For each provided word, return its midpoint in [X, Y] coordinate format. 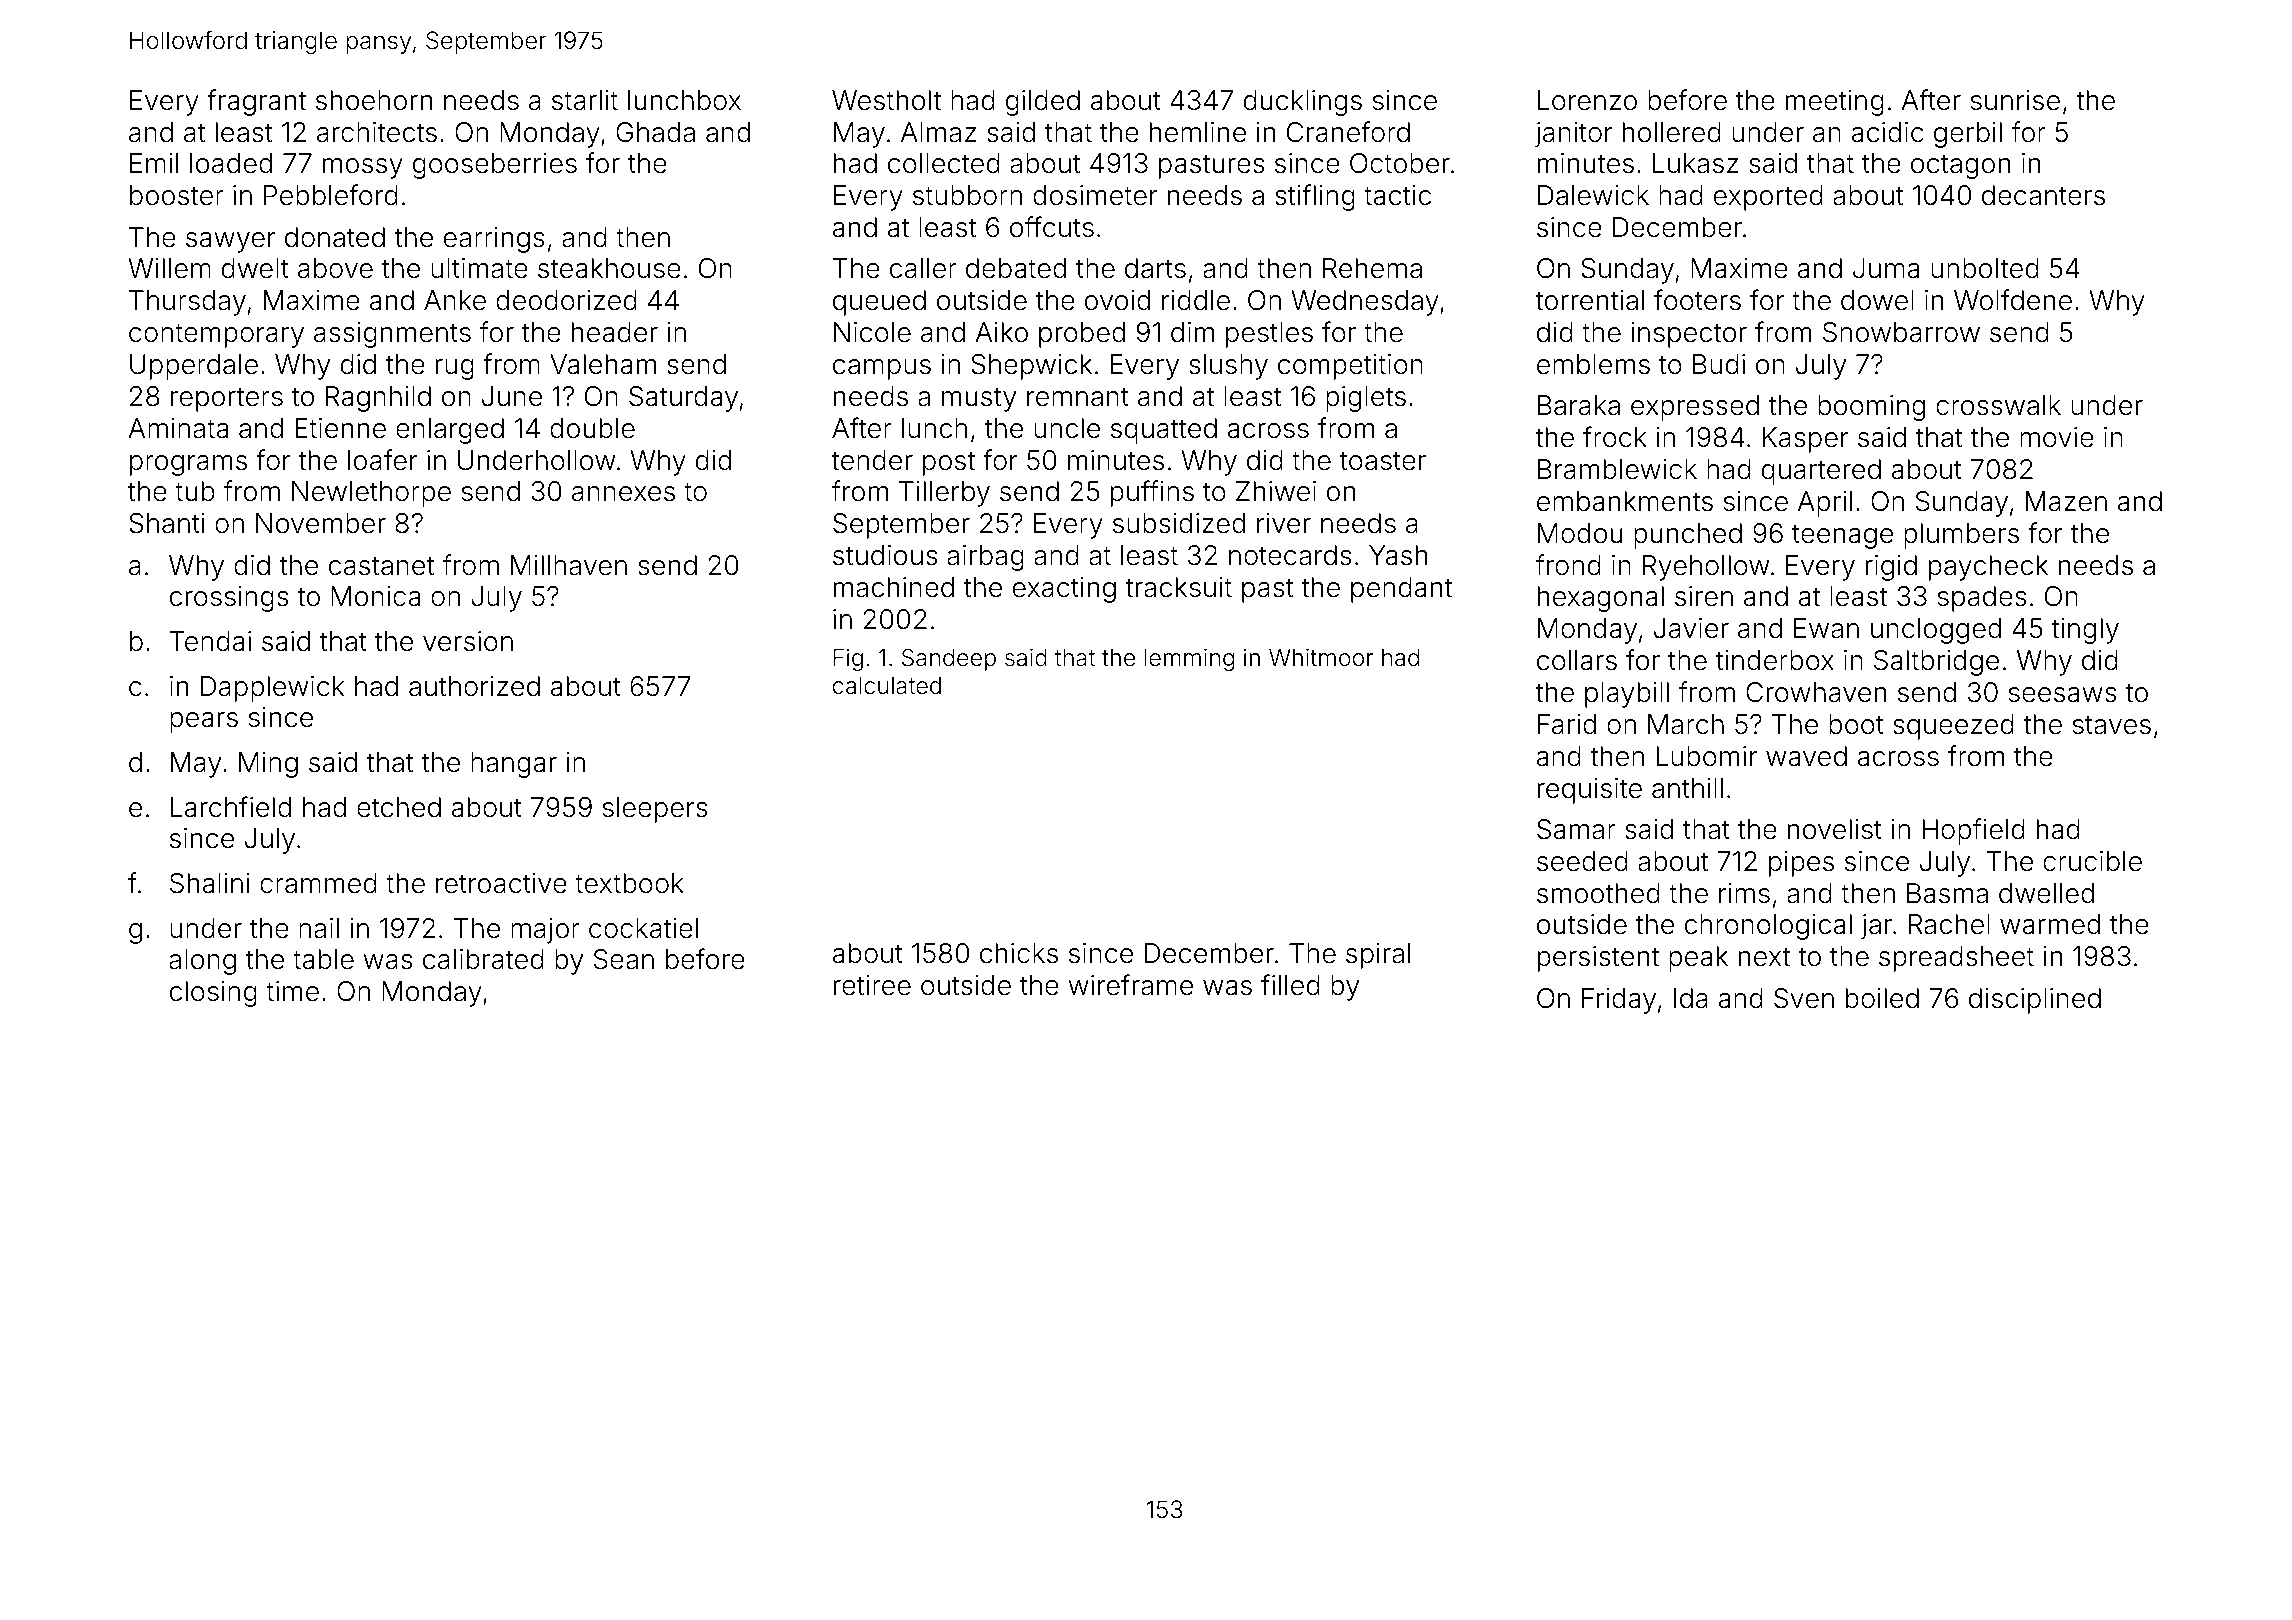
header [615, 332]
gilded [1043, 103]
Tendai [210, 641]
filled [1290, 985]
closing [213, 994]
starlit [585, 100]
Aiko [1001, 332]
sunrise [2015, 100]
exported [1768, 198]
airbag [985, 558]
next [1764, 957]
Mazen [2066, 501]
